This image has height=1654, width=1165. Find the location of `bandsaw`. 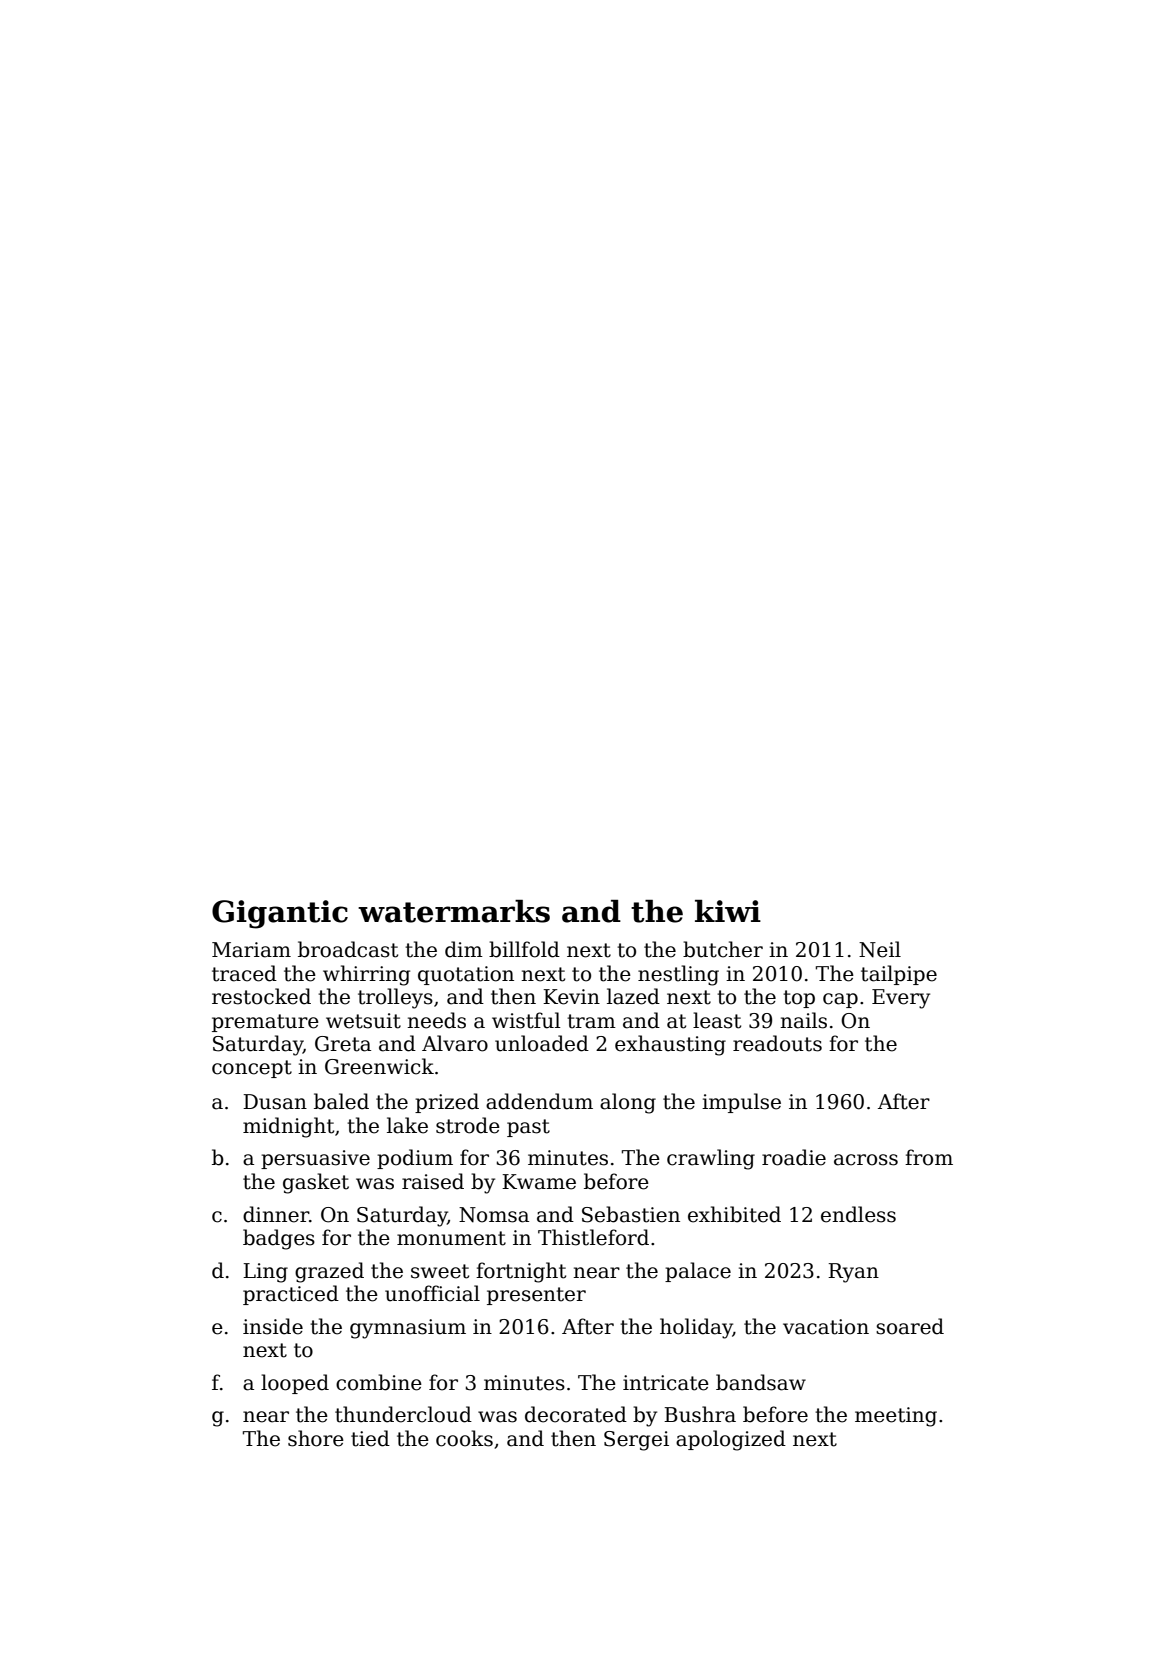

bandsaw is located at coordinates (761, 1382).
